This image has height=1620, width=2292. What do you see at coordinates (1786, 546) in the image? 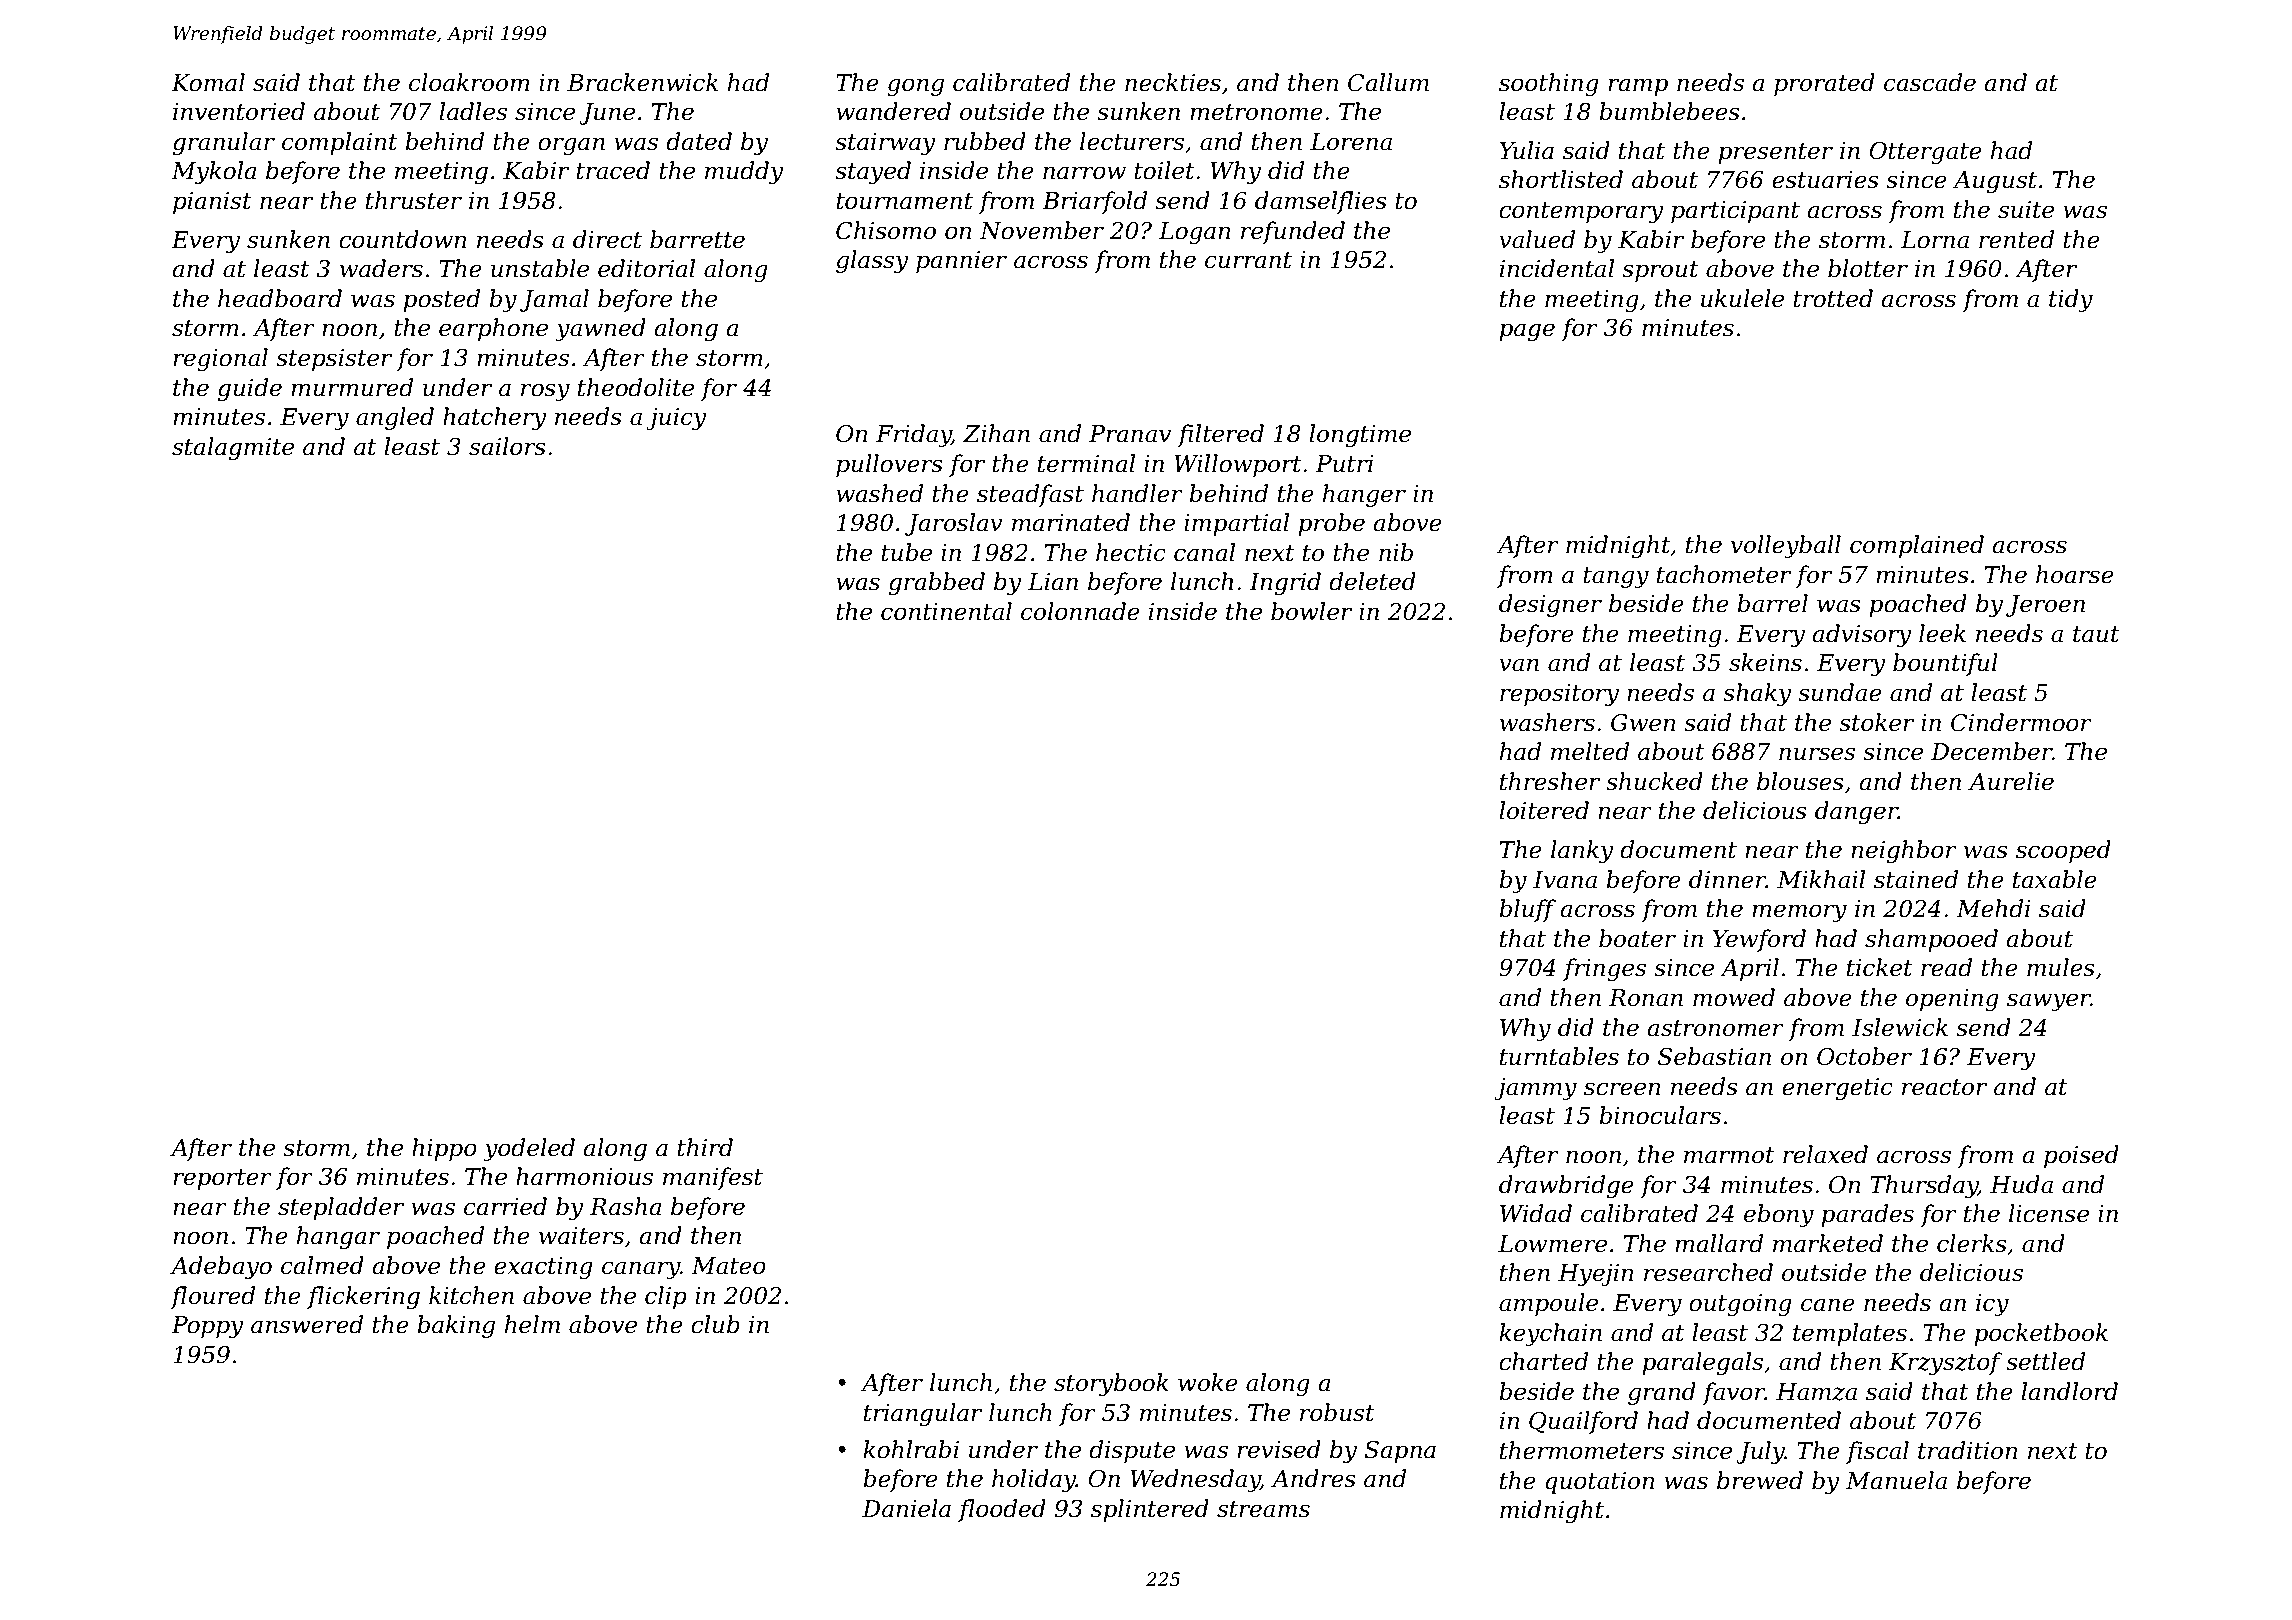
I see `volleyball` at bounding box center [1786, 546].
